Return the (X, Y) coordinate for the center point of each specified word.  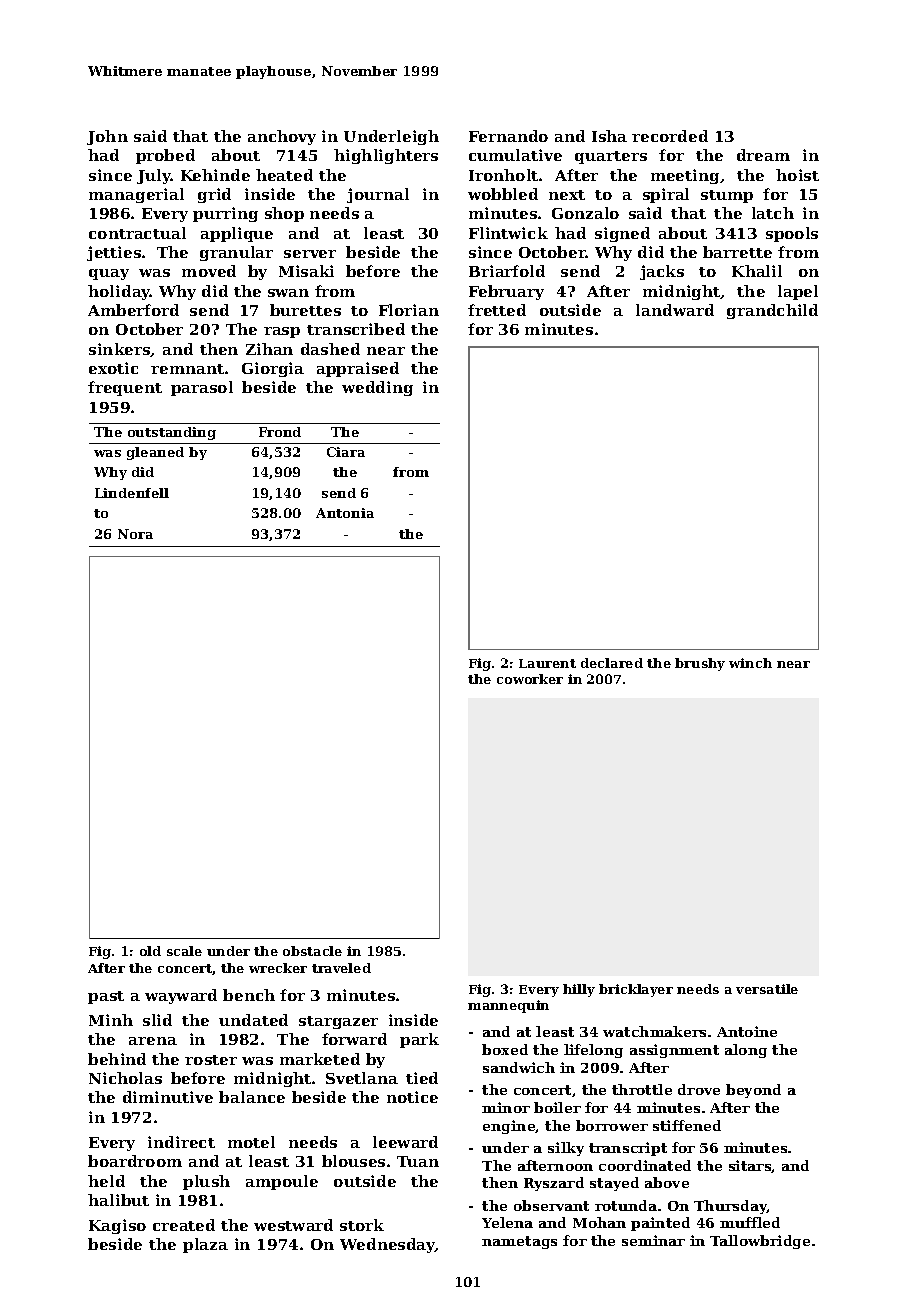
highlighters (386, 156)
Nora (135, 534)
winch (750, 663)
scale (184, 951)
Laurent (547, 663)
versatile (767, 989)
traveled (341, 968)
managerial (136, 195)
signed (622, 234)
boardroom (135, 1161)
